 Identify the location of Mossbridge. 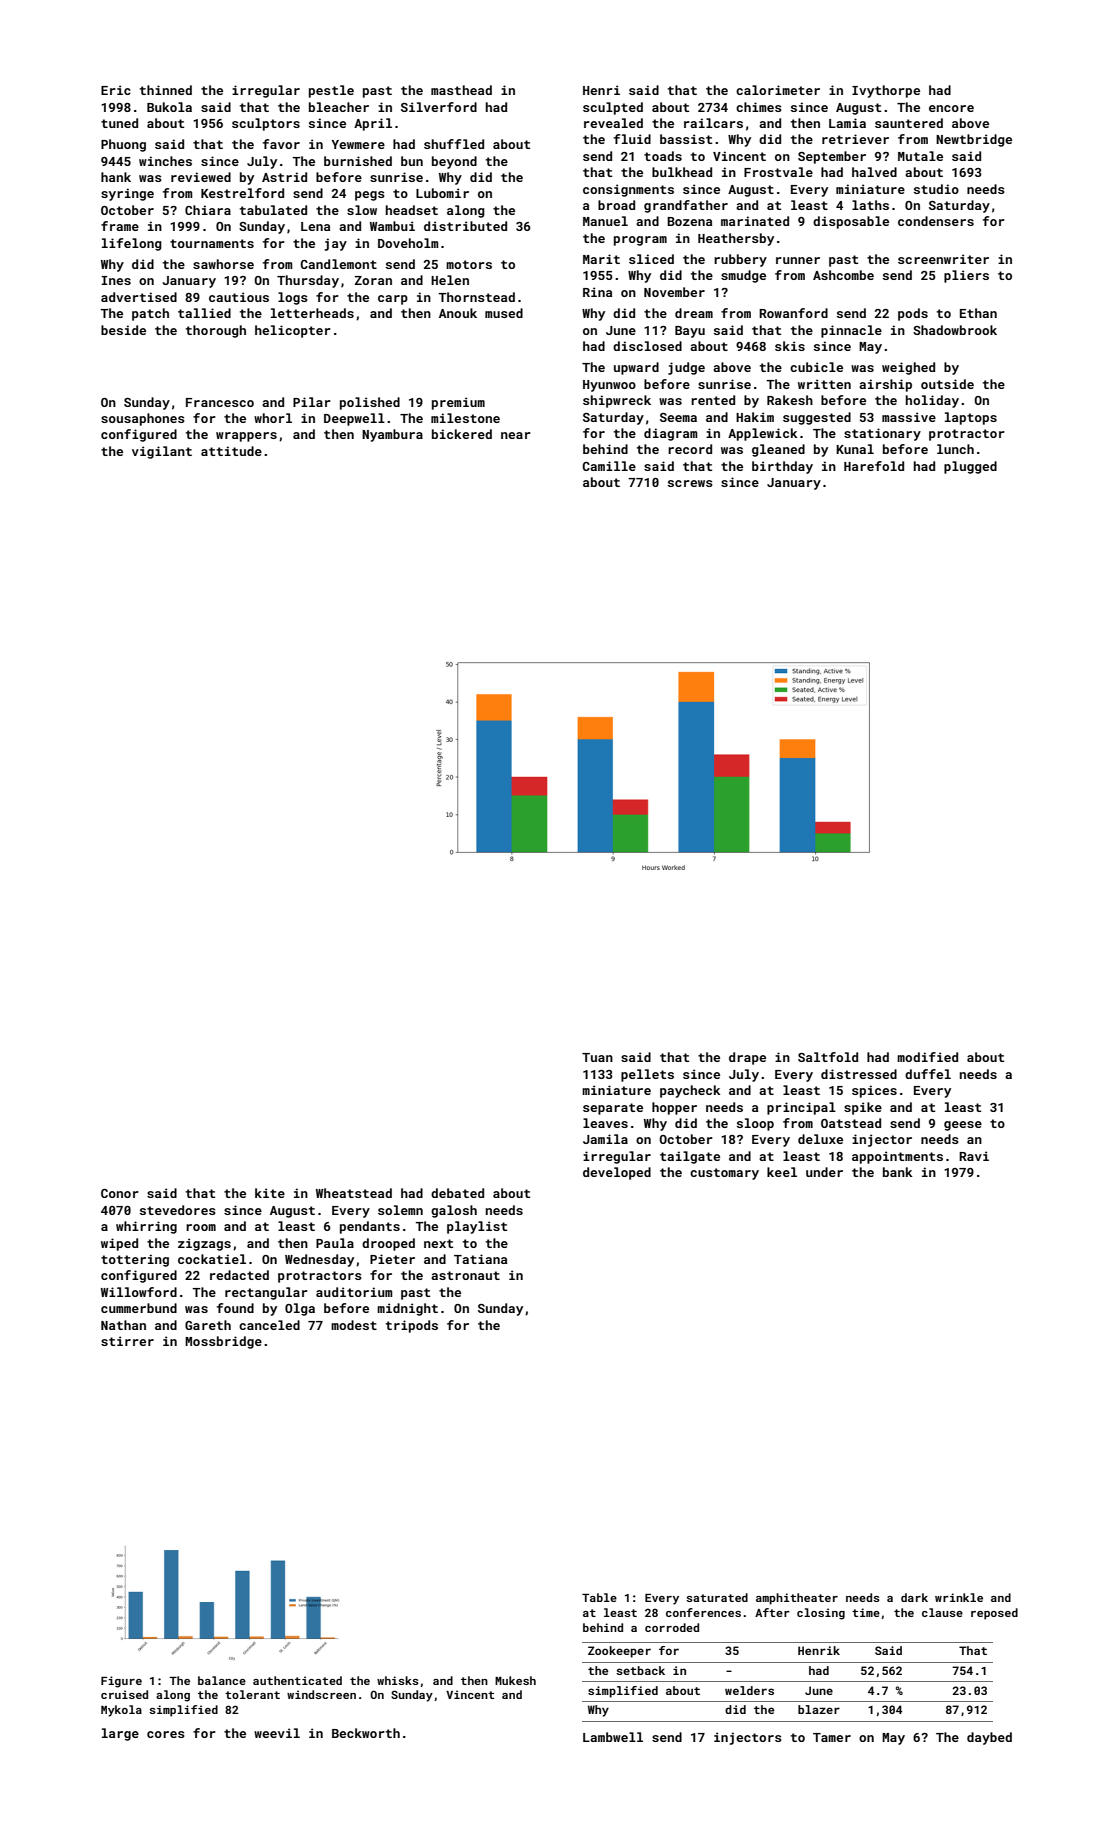
(223, 1342).
